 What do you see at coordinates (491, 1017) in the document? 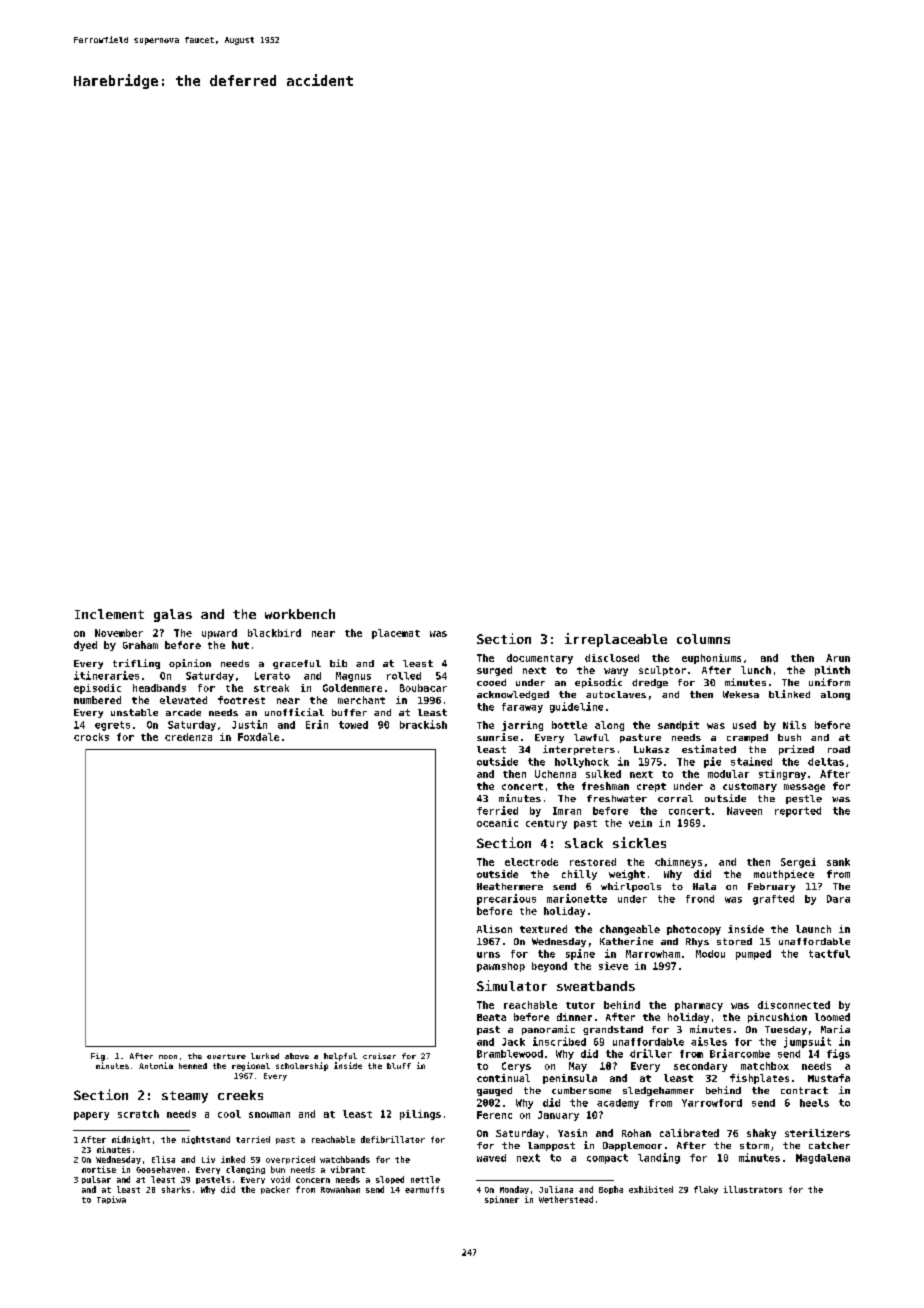
I see `Beata` at bounding box center [491, 1017].
